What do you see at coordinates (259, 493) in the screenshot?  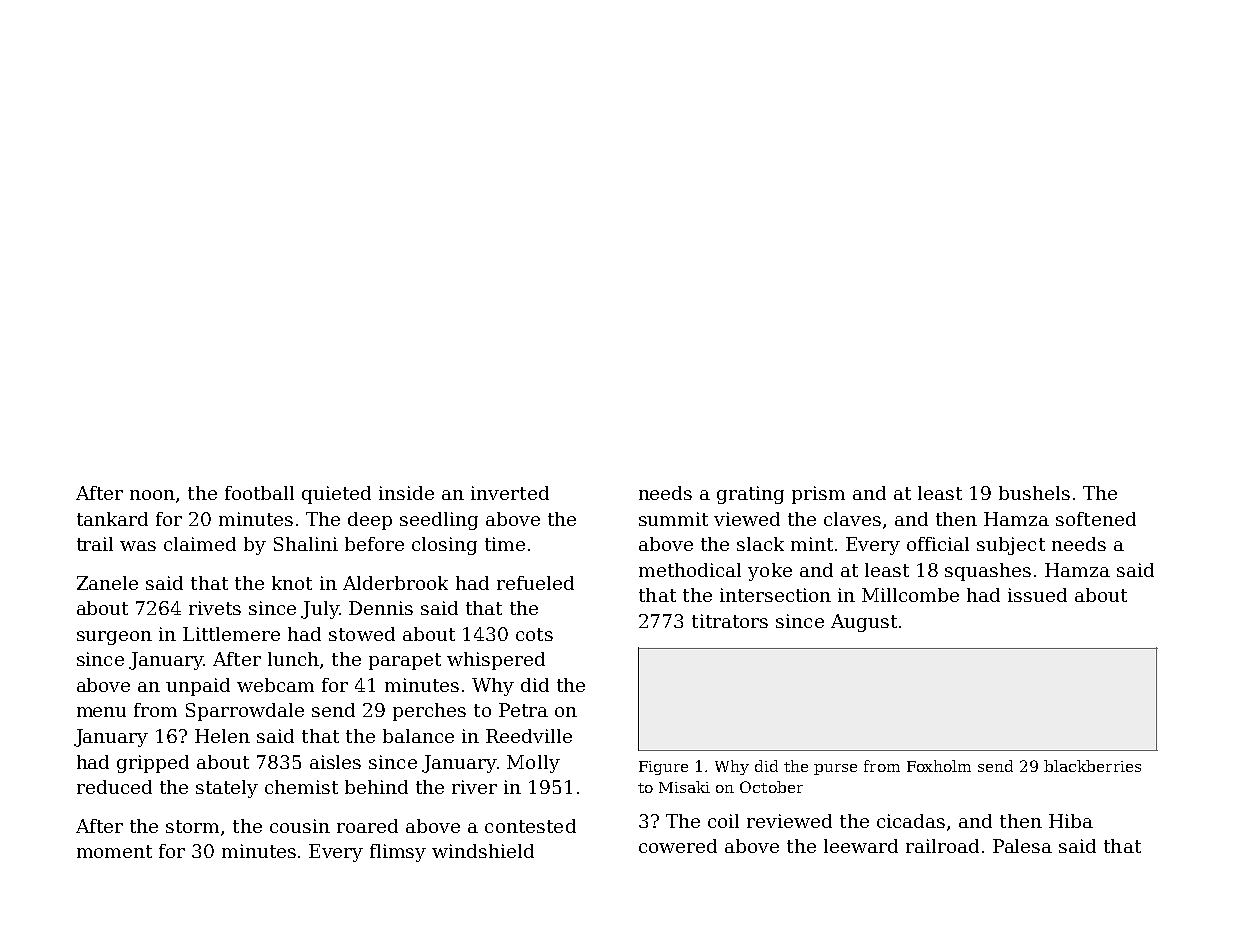 I see `football` at bounding box center [259, 493].
